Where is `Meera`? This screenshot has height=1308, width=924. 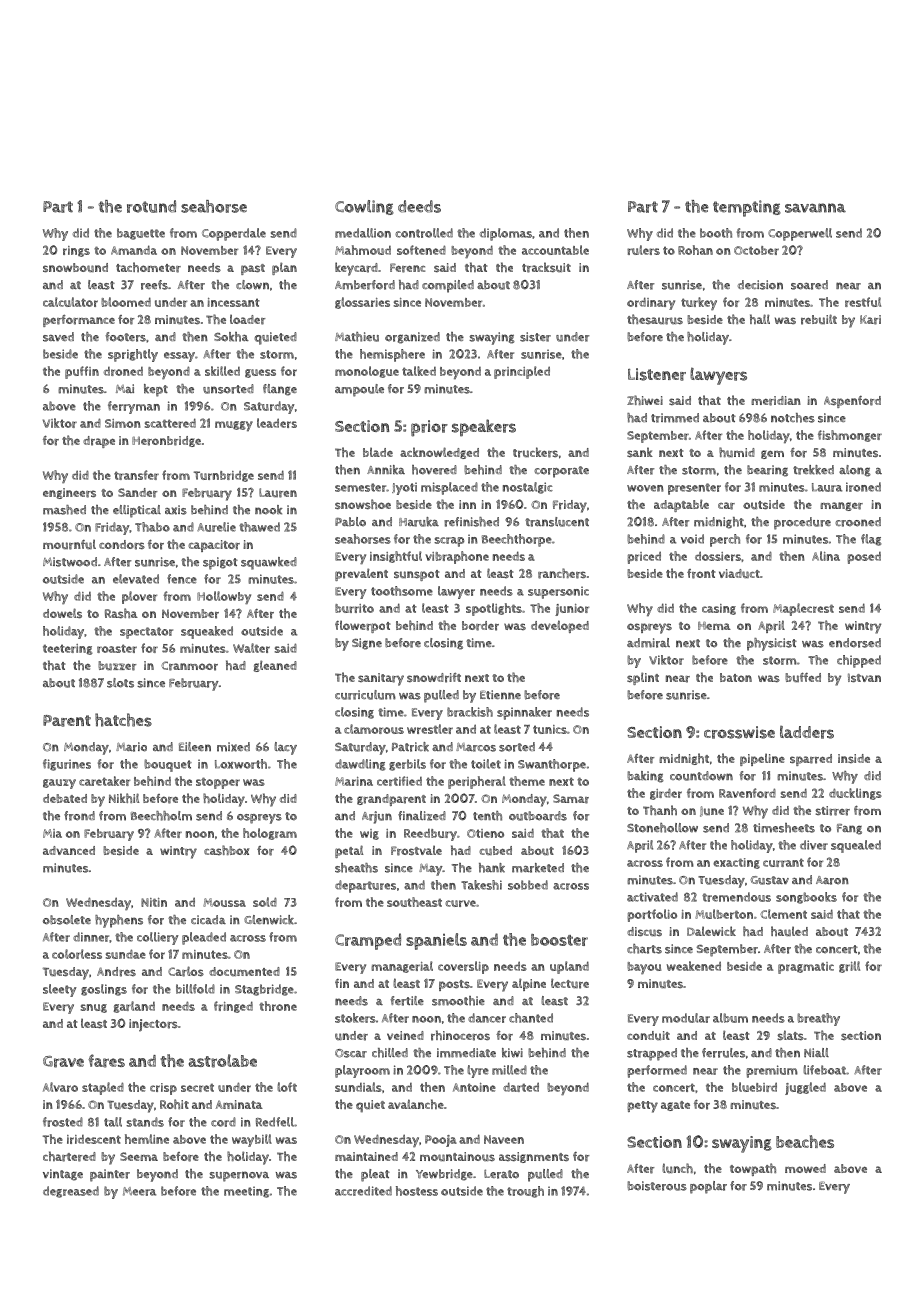
Meera is located at coordinates (139, 1191).
